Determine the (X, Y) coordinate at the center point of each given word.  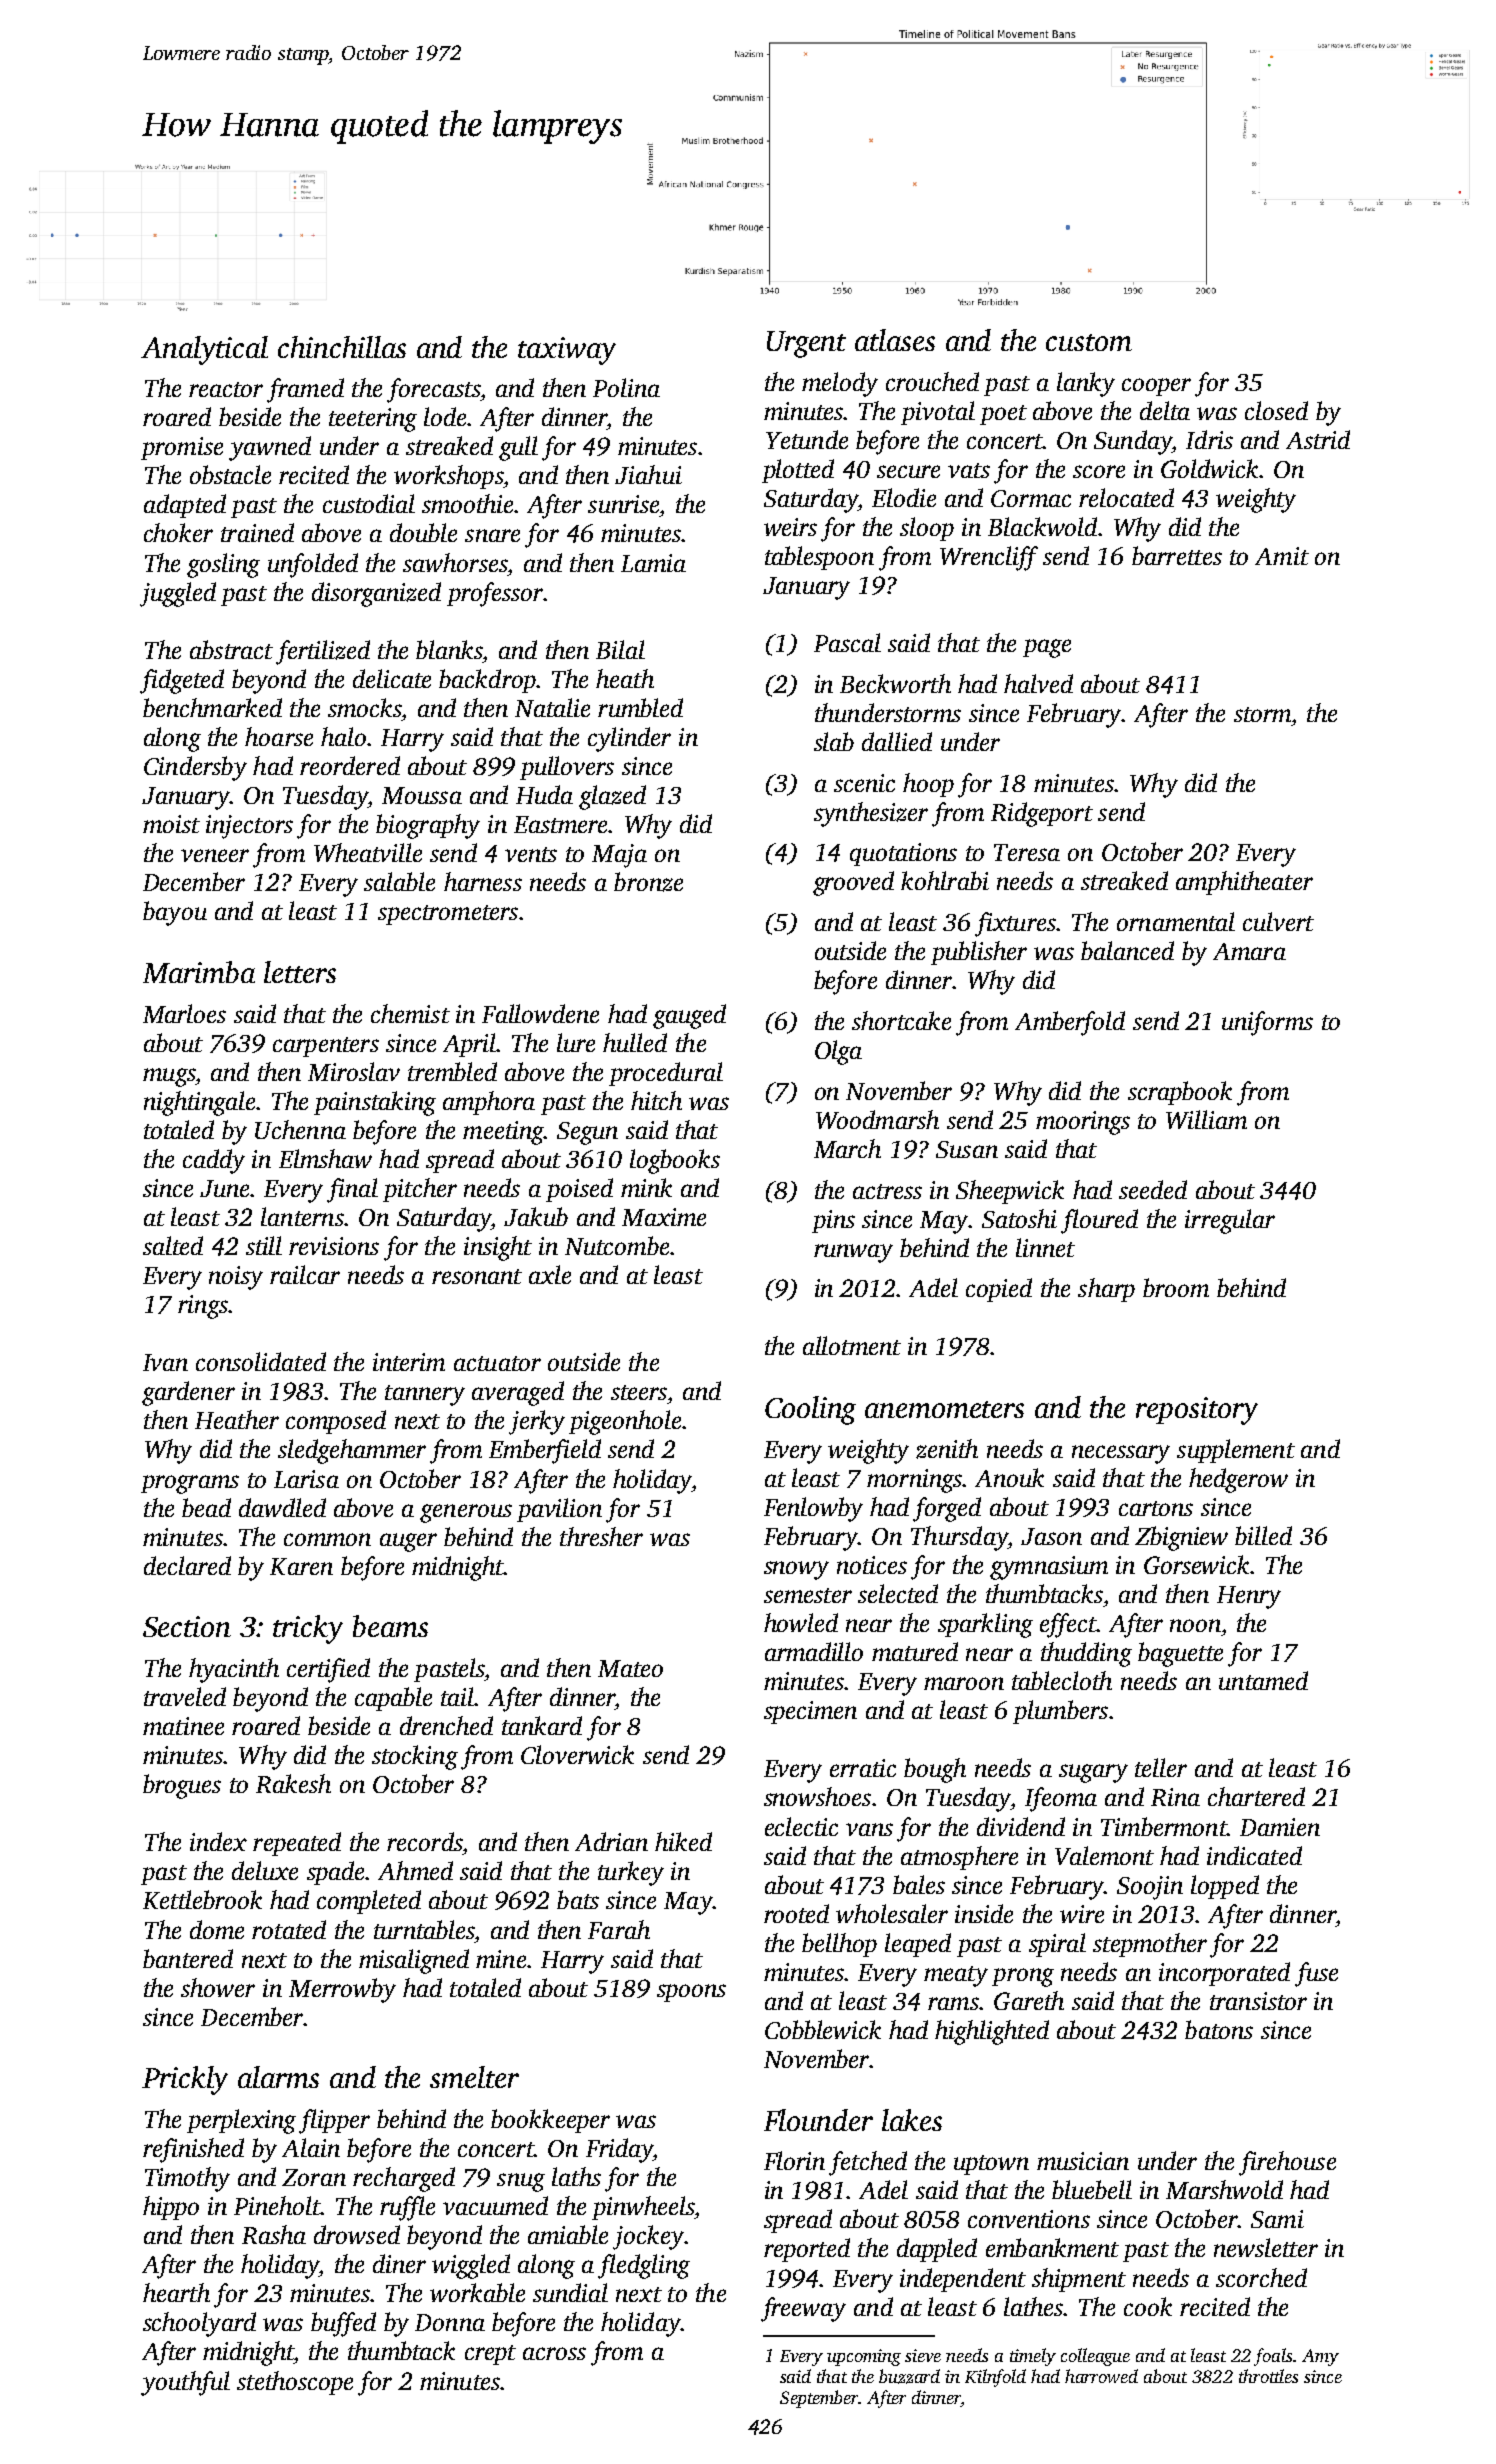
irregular (1230, 1221)
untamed (1263, 1680)
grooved (853, 883)
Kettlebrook (202, 1899)
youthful (185, 2383)
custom (1089, 342)
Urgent (806, 344)
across (554, 2353)
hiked (683, 1841)
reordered (350, 765)
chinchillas (342, 347)
